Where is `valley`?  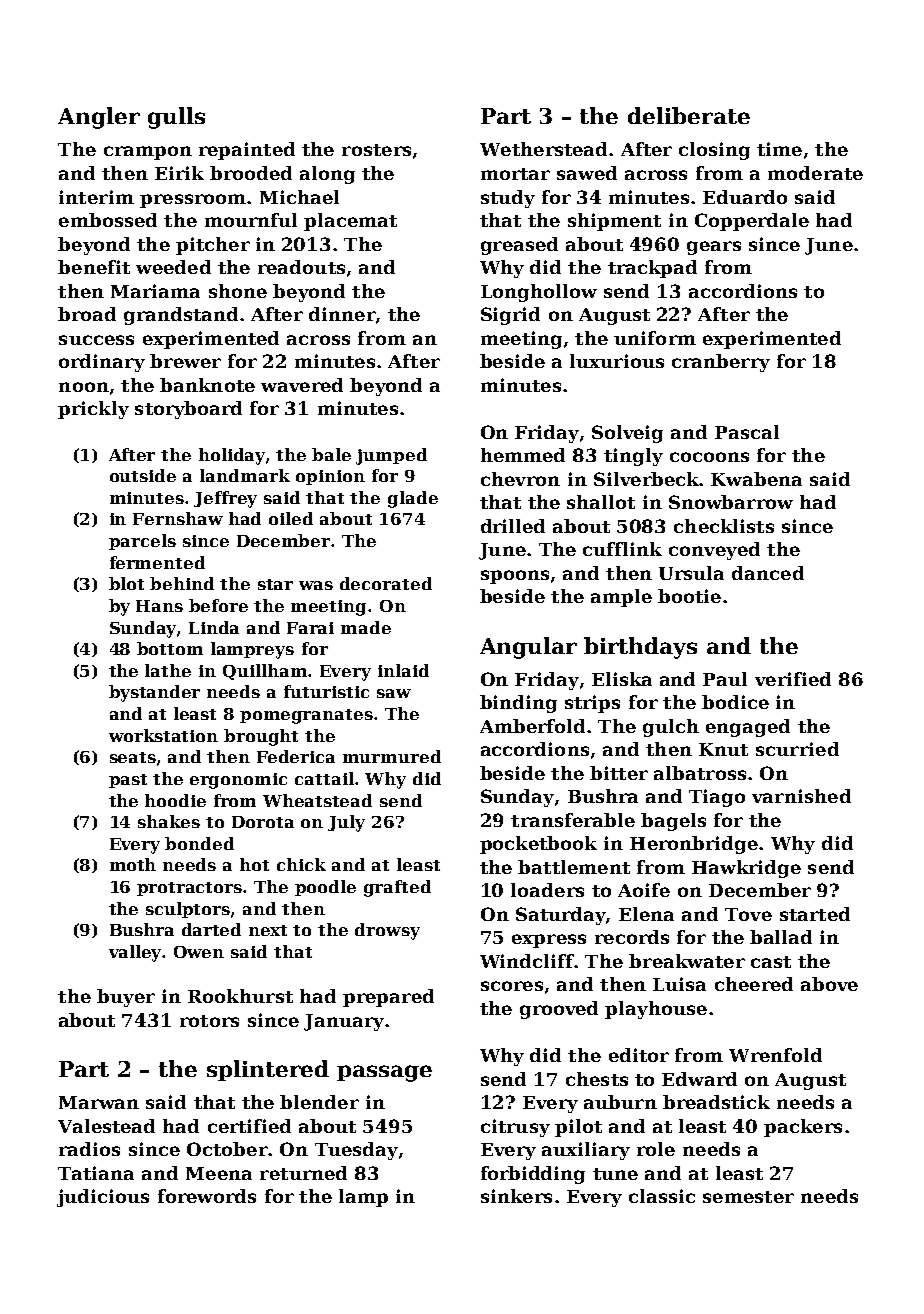
valley is located at coordinates (136, 953).
